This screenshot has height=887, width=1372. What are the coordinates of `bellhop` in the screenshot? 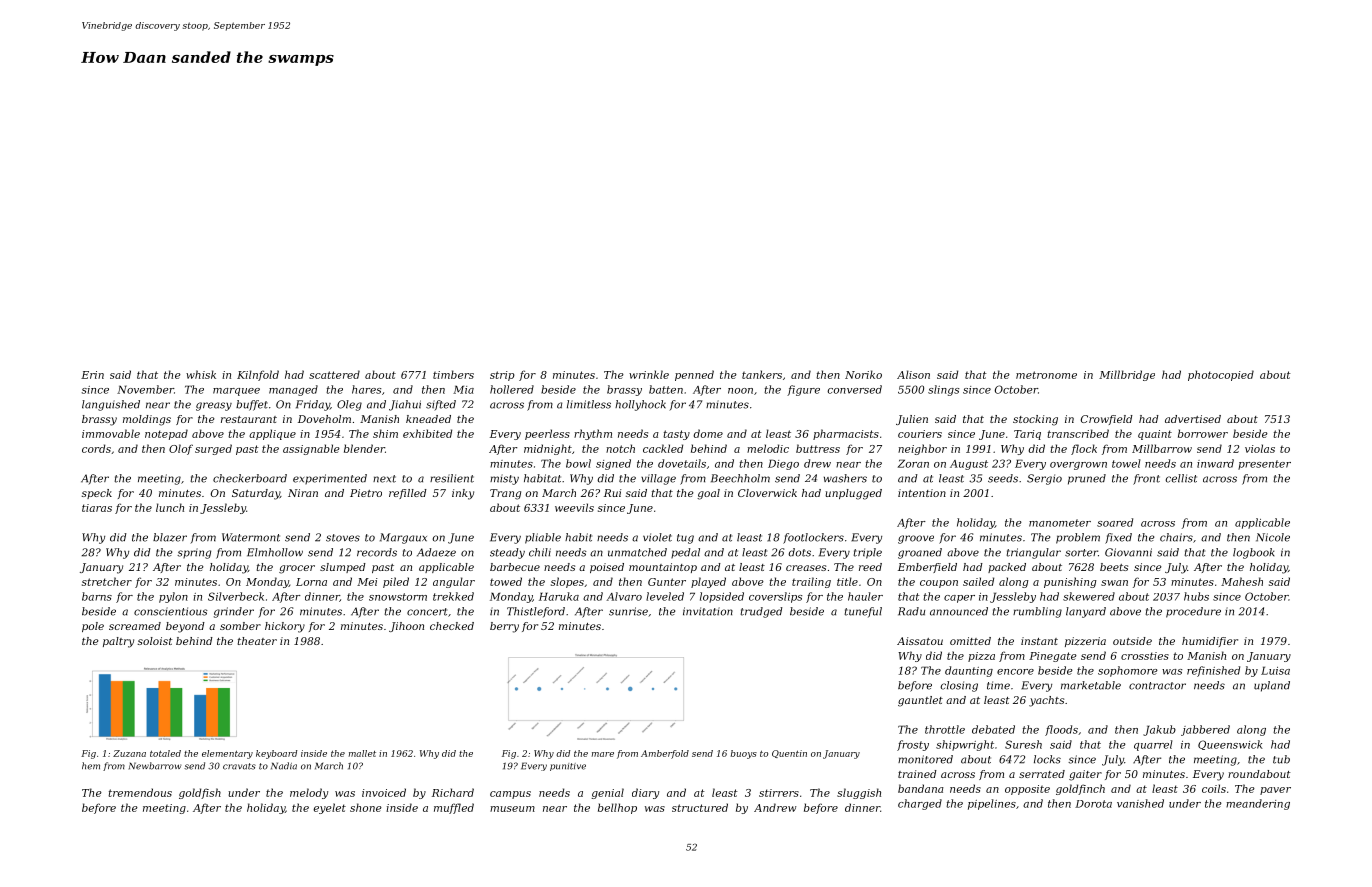 It's located at (617, 808).
